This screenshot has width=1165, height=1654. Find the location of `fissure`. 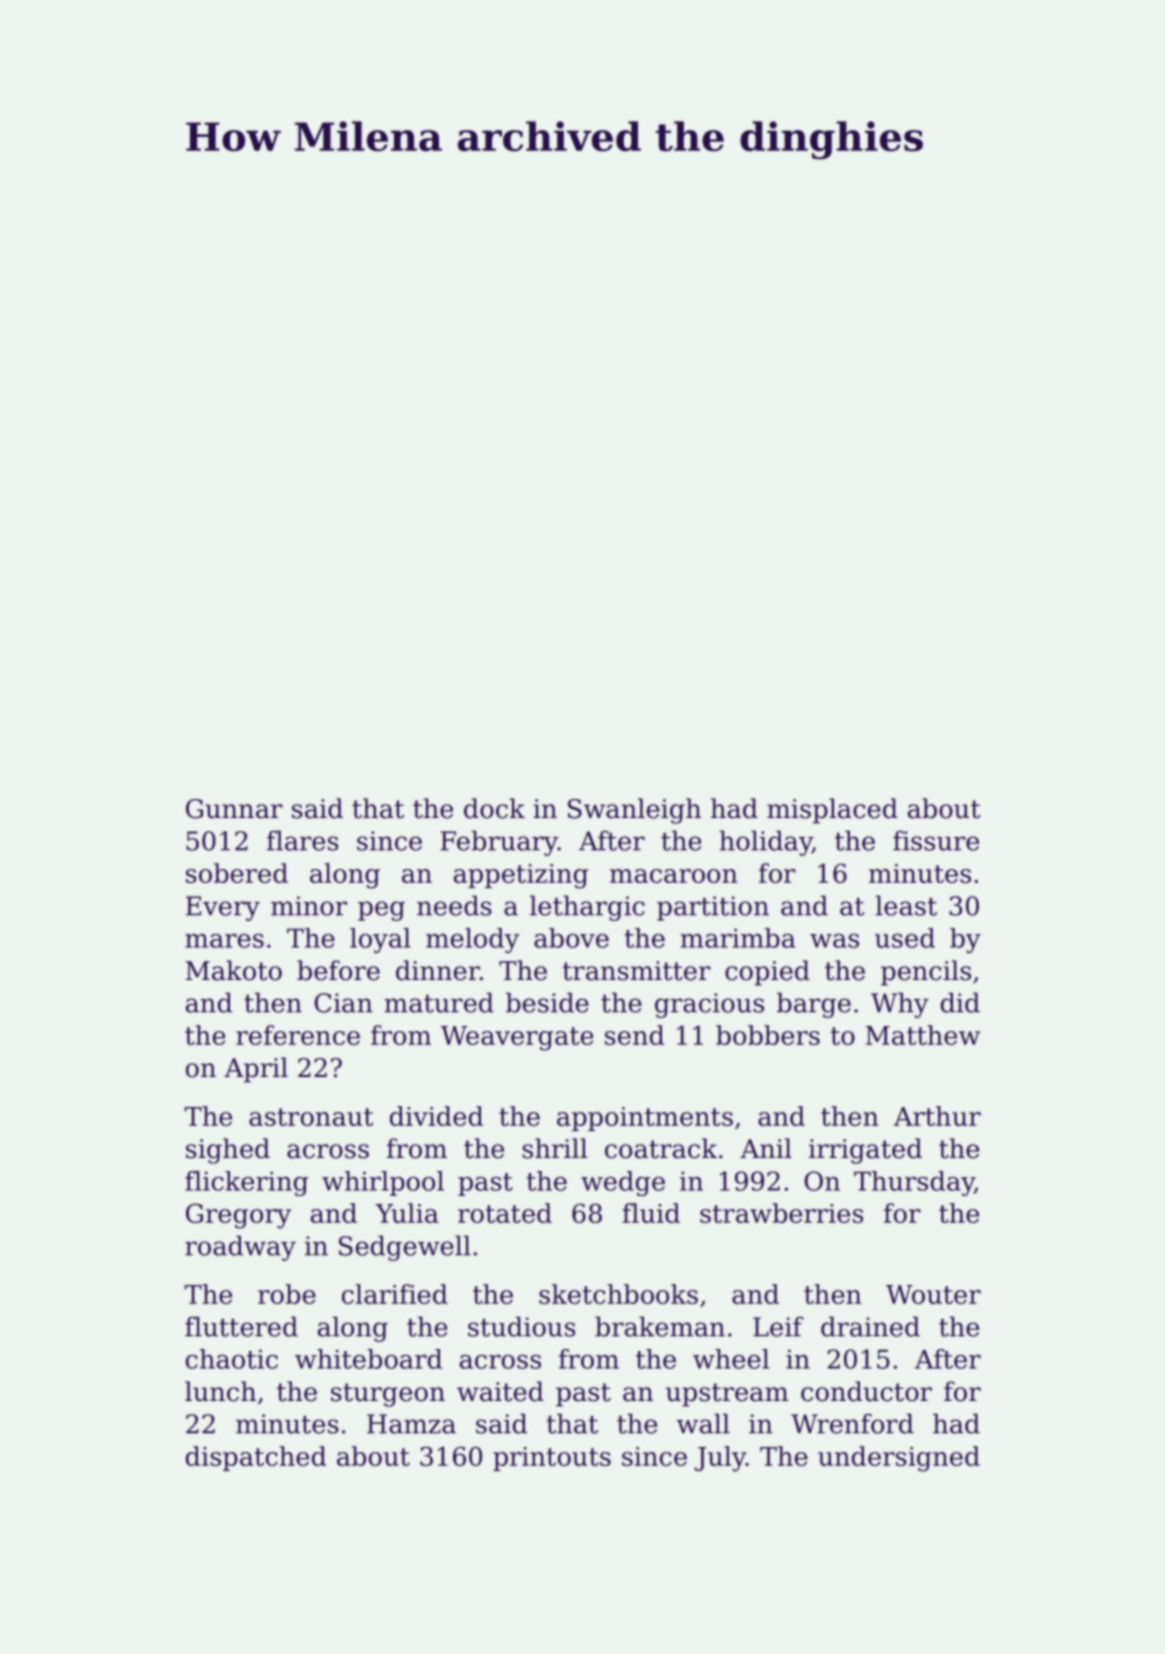

fissure is located at coordinates (936, 841).
